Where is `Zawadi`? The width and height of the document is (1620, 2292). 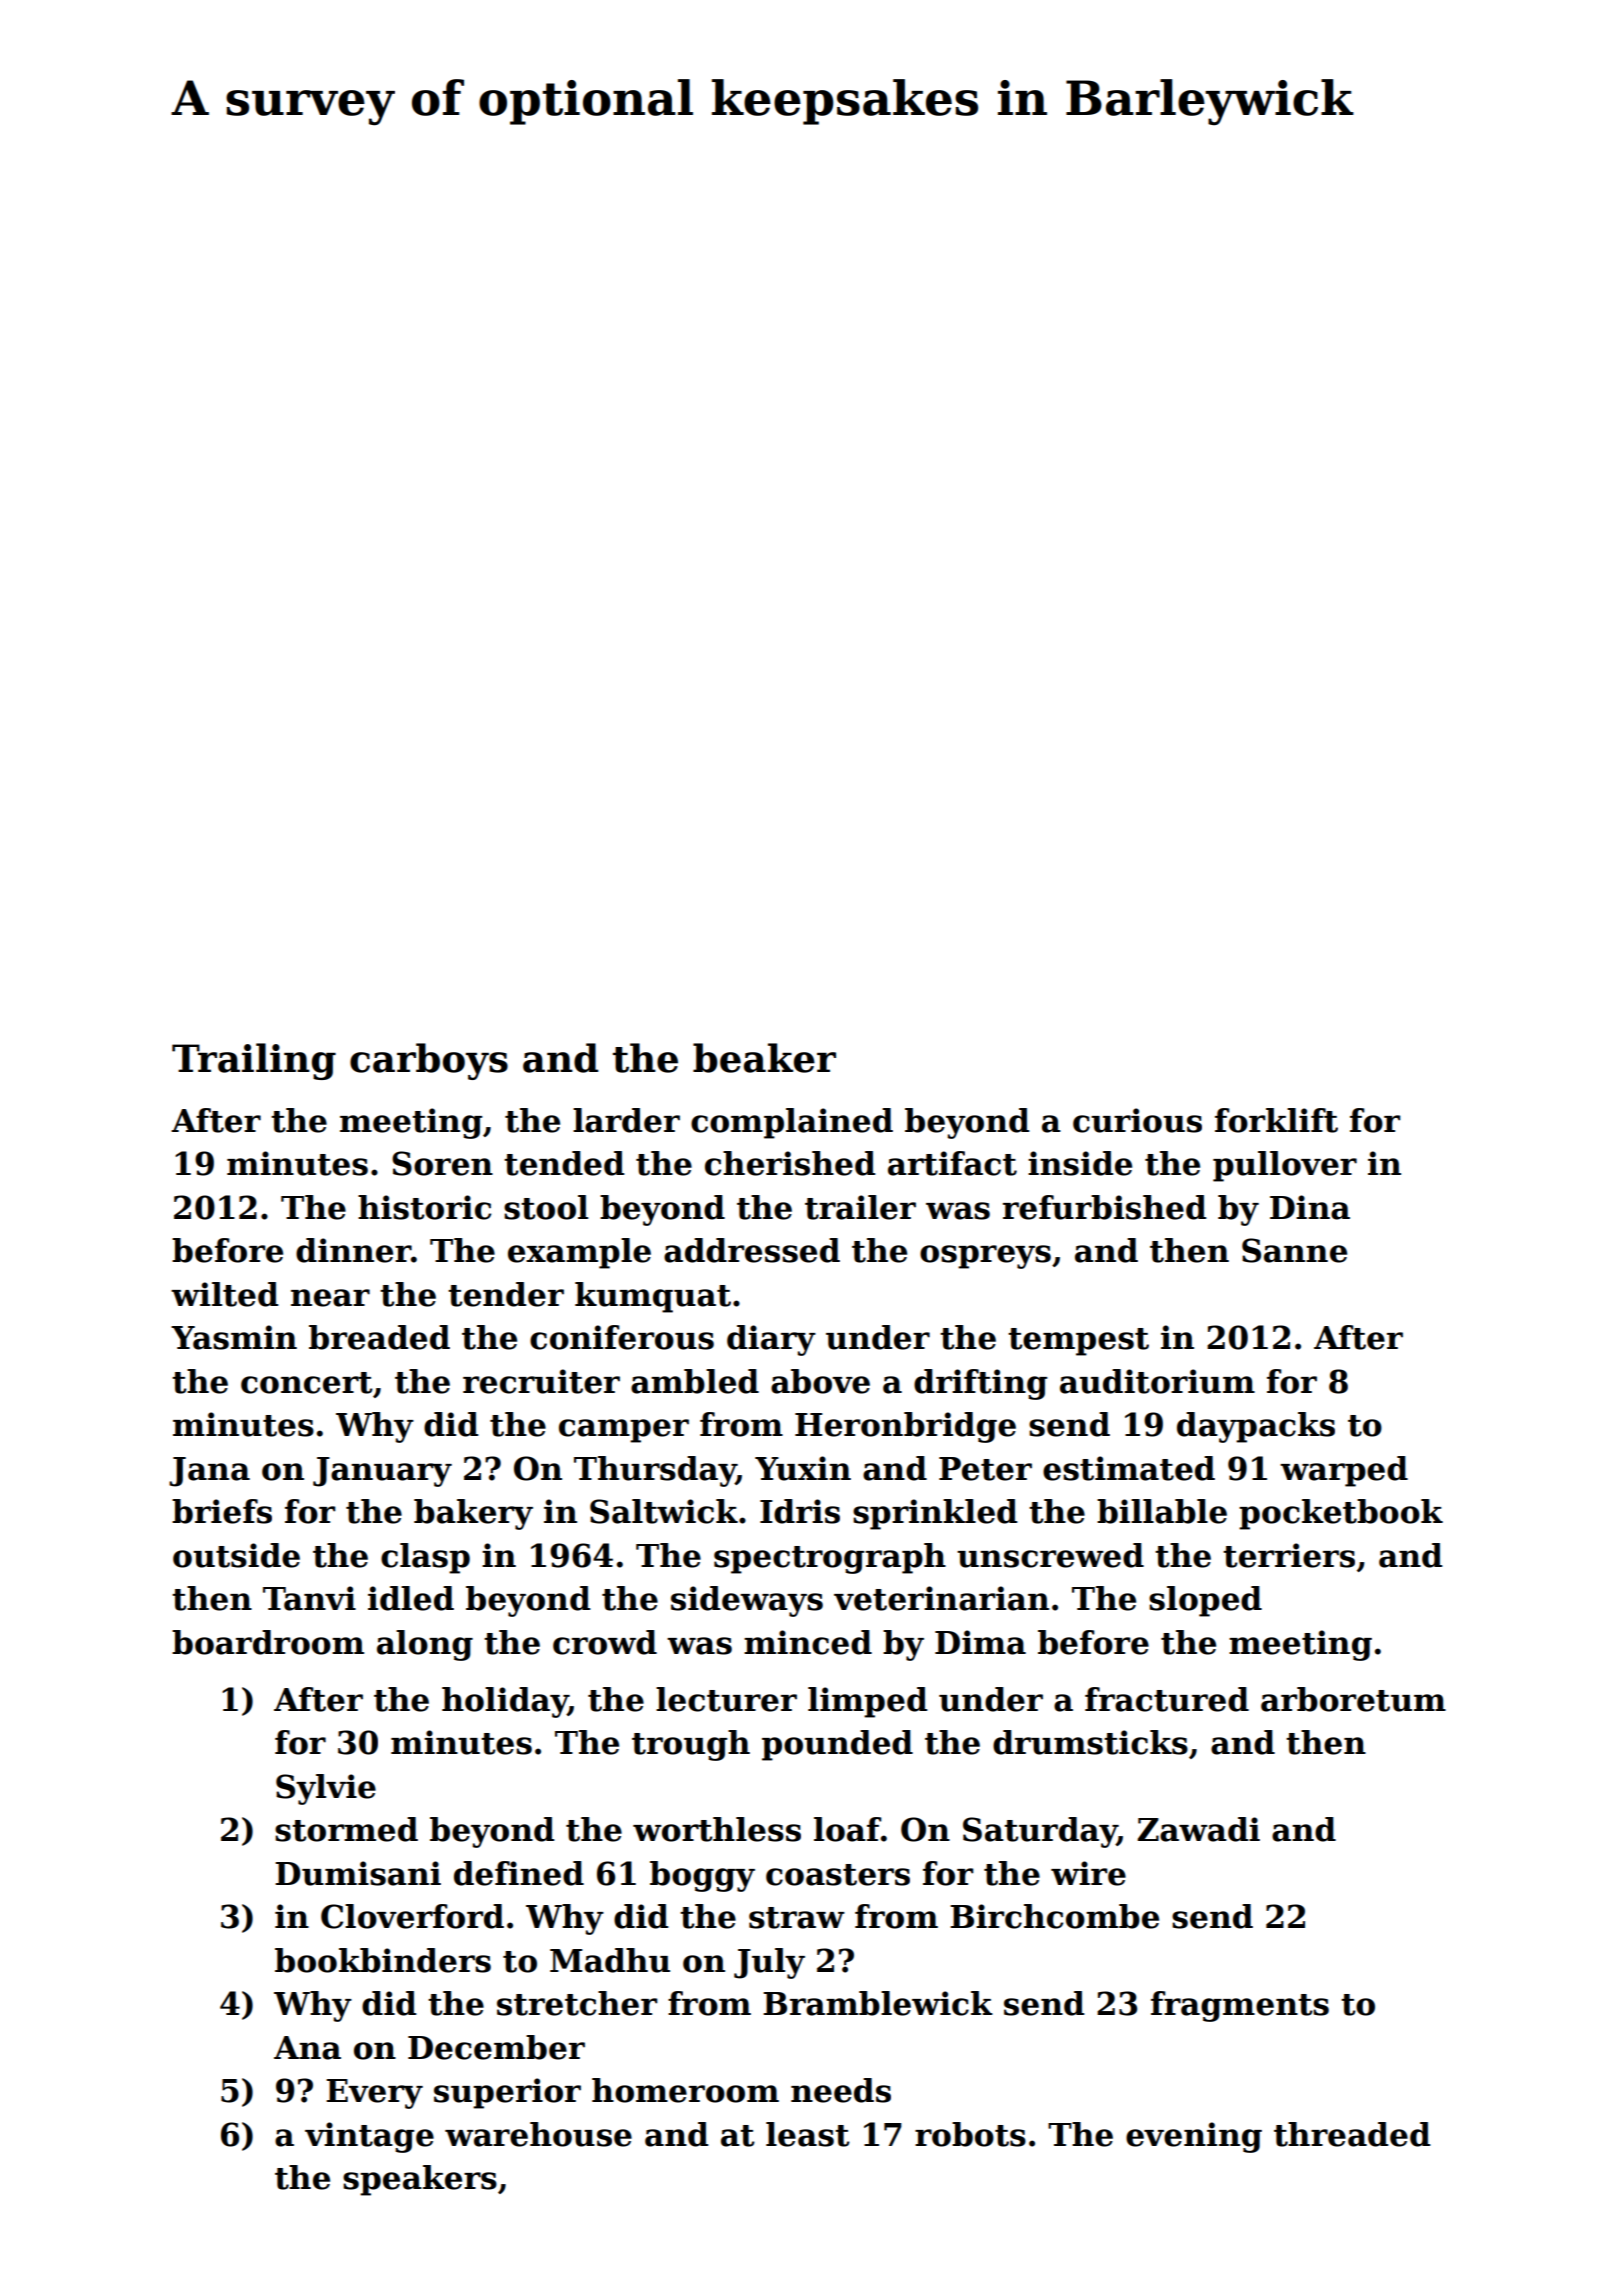 Zawadi is located at coordinates (1198, 1829).
